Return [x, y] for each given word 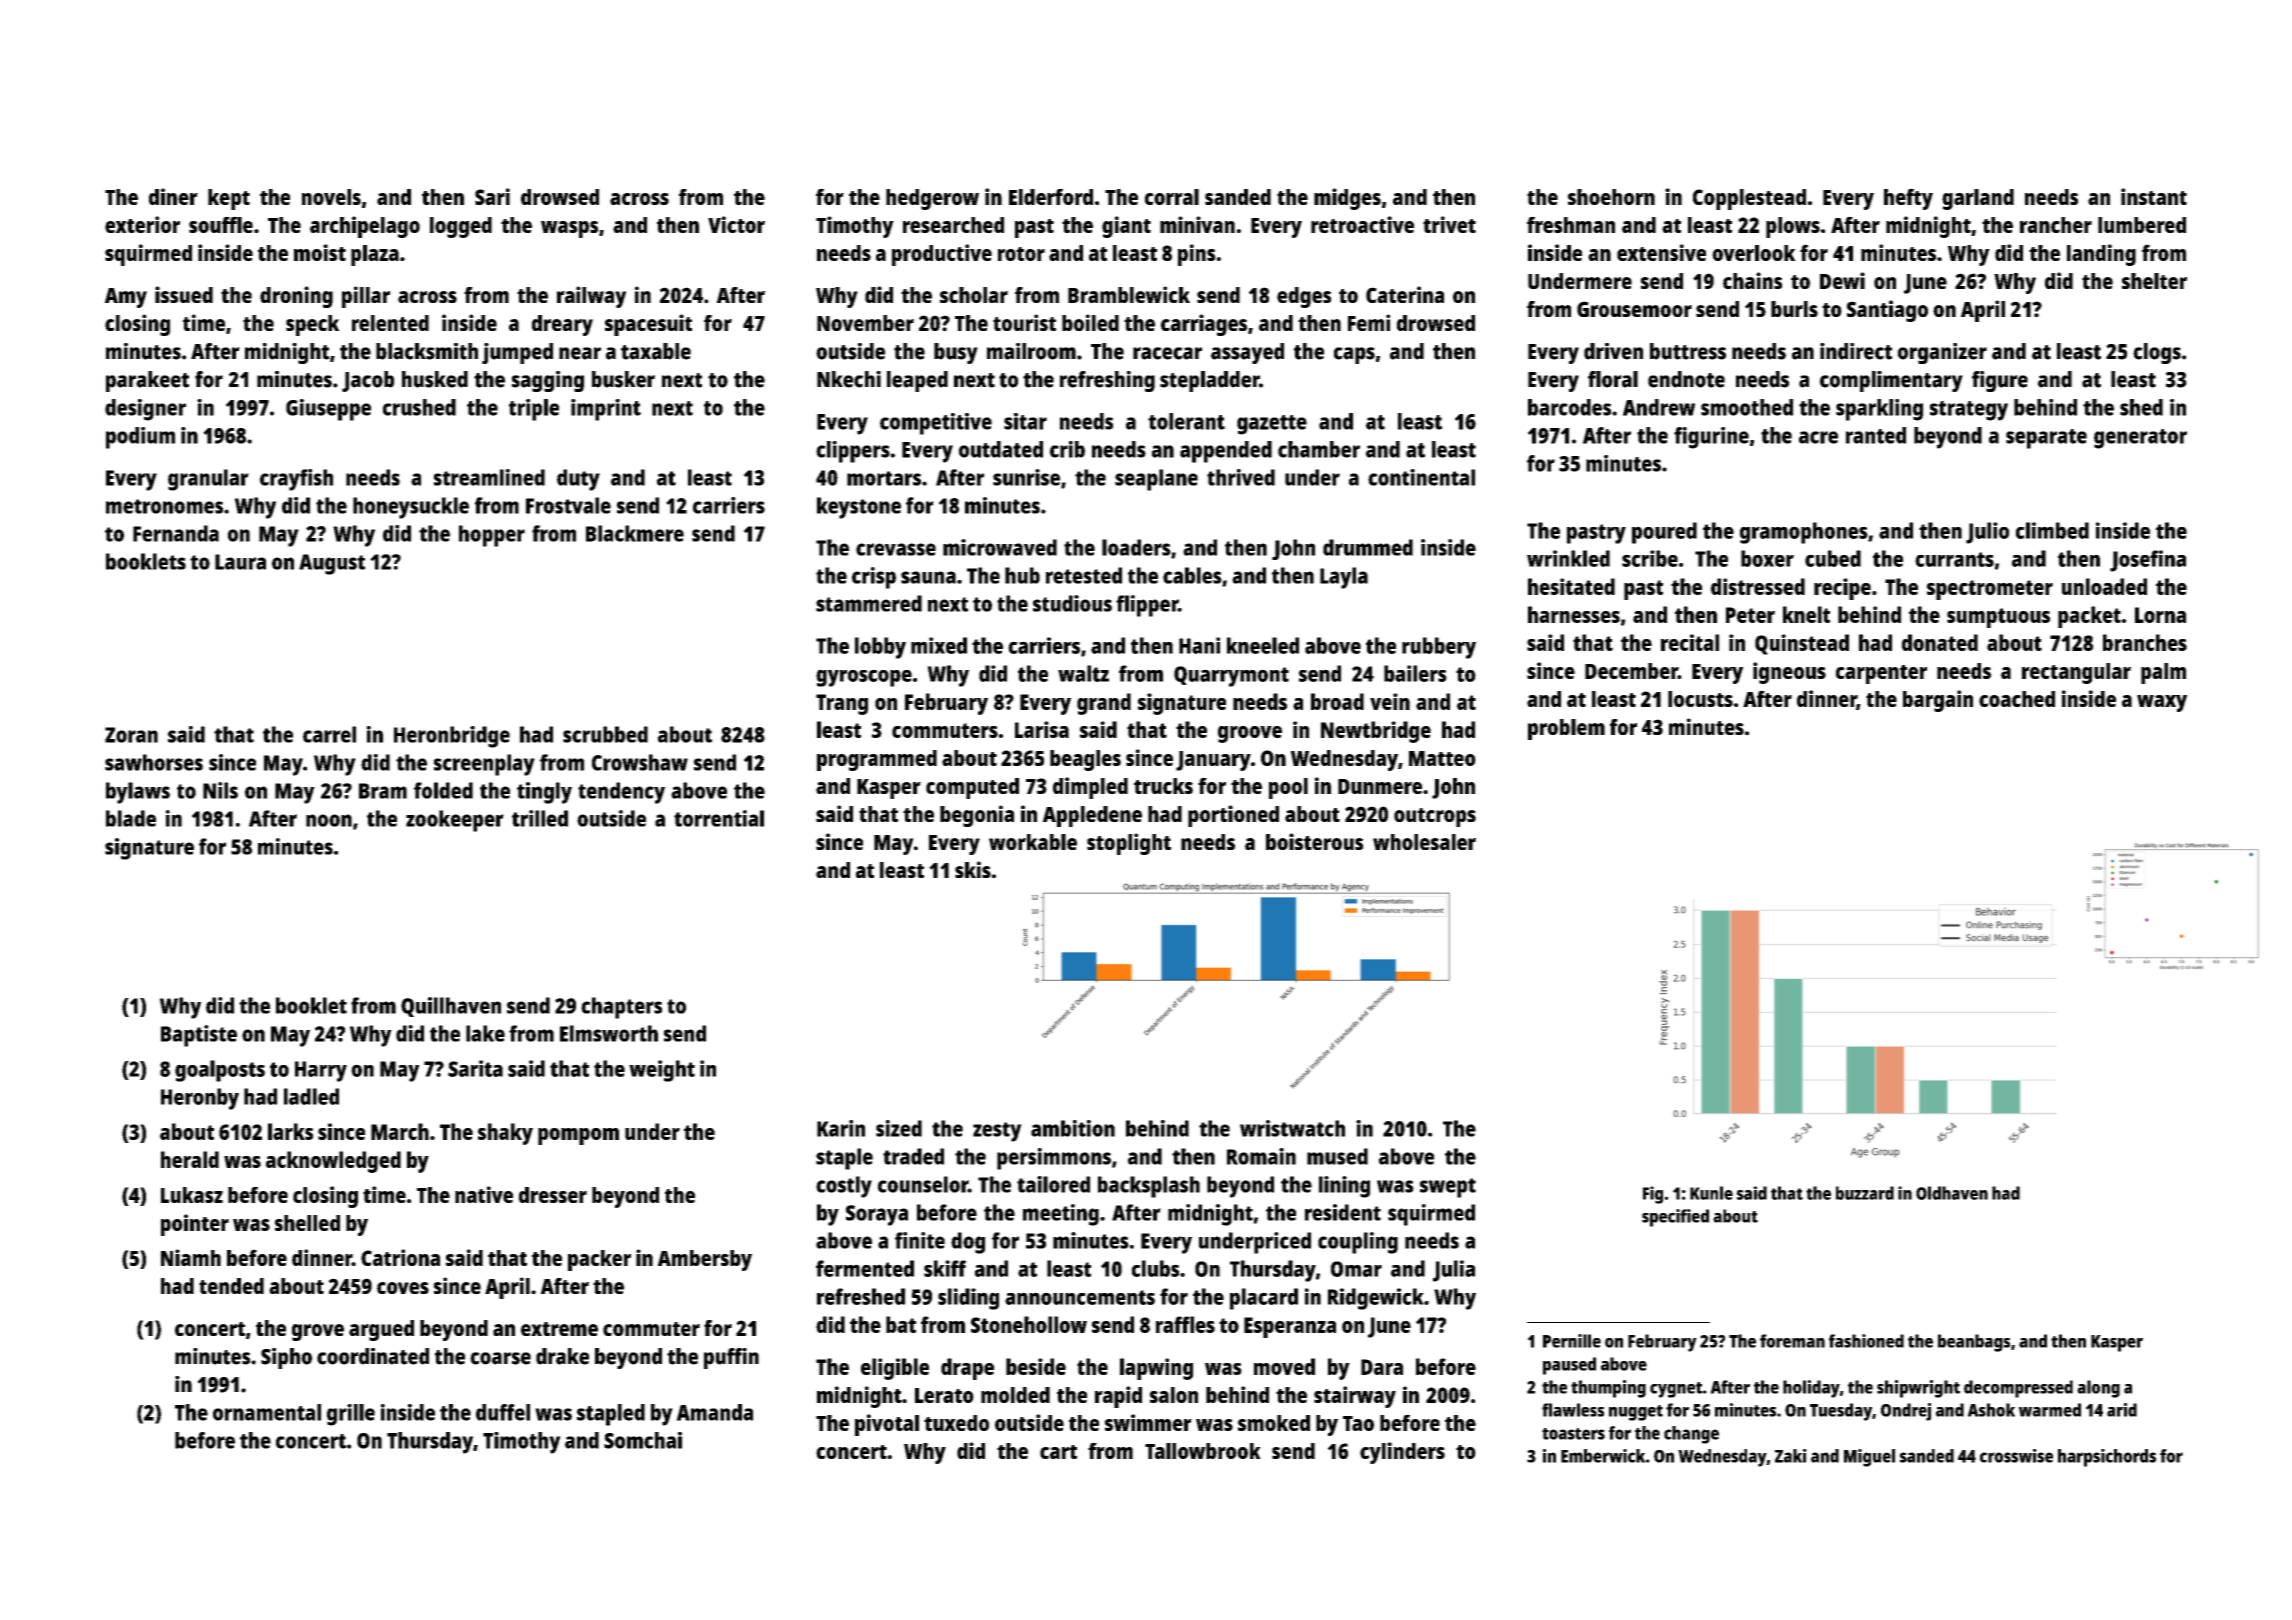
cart [1058, 1452]
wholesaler [1424, 842]
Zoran [131, 735]
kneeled [1263, 645]
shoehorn [1611, 197]
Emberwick [1603, 1456]
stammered [869, 603]
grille [351, 1415]
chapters [621, 1008]
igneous [1789, 673]
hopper [492, 536]
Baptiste [199, 1036]
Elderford [1051, 196]
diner [173, 196]
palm [2163, 673]
